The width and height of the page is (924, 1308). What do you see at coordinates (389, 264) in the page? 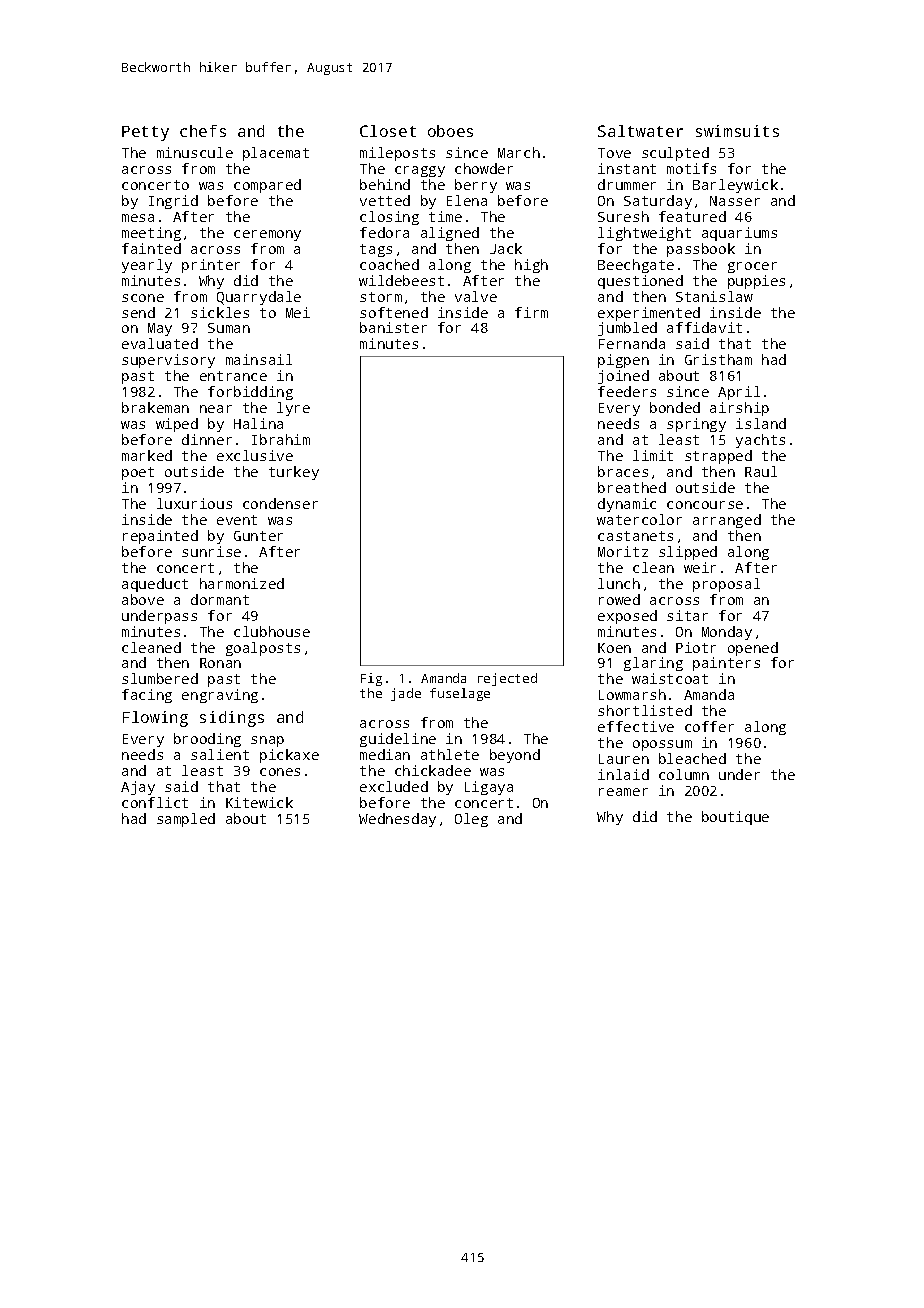
I see `coached` at bounding box center [389, 264].
